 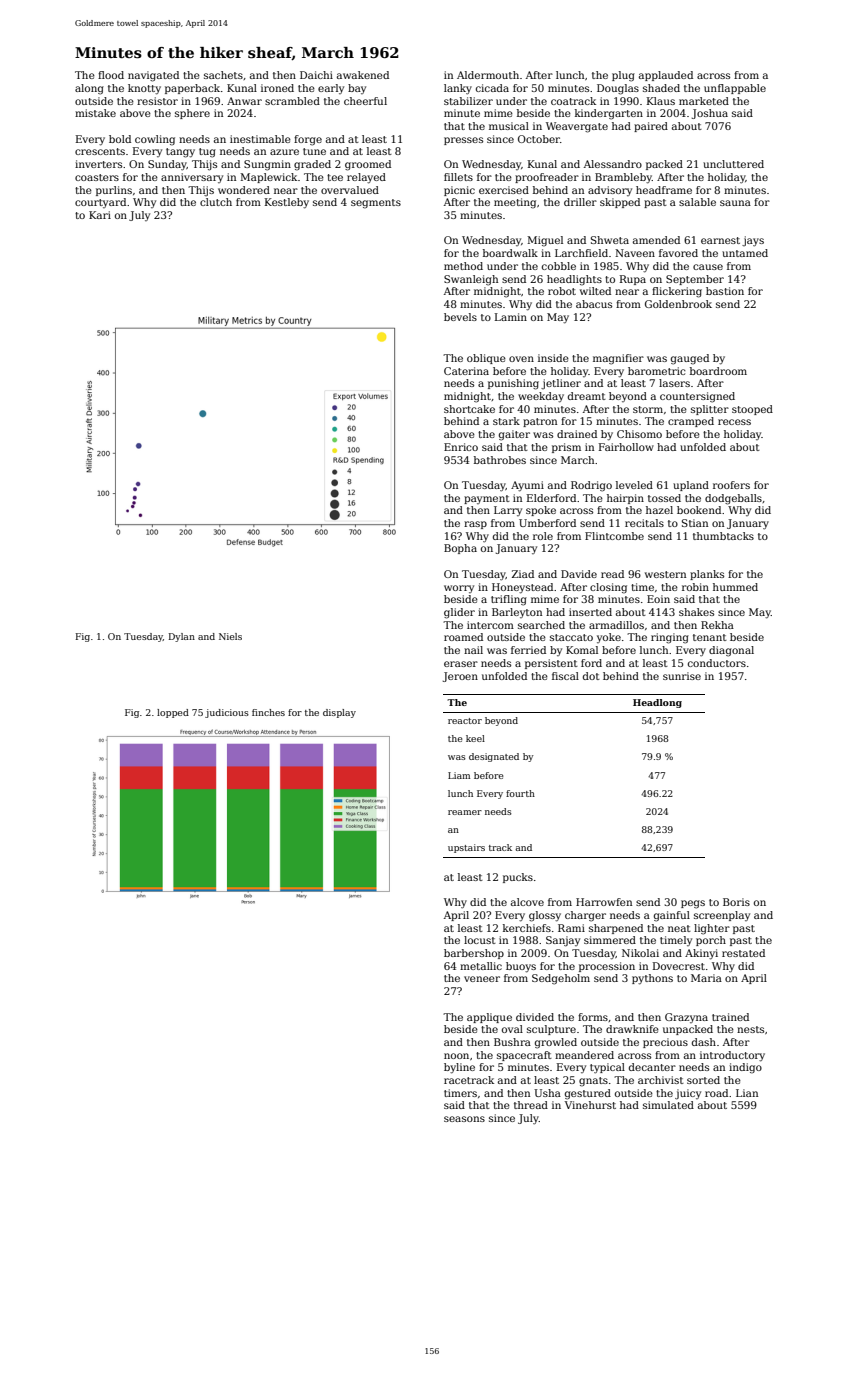 I want to click on resistor, so click(x=157, y=101).
